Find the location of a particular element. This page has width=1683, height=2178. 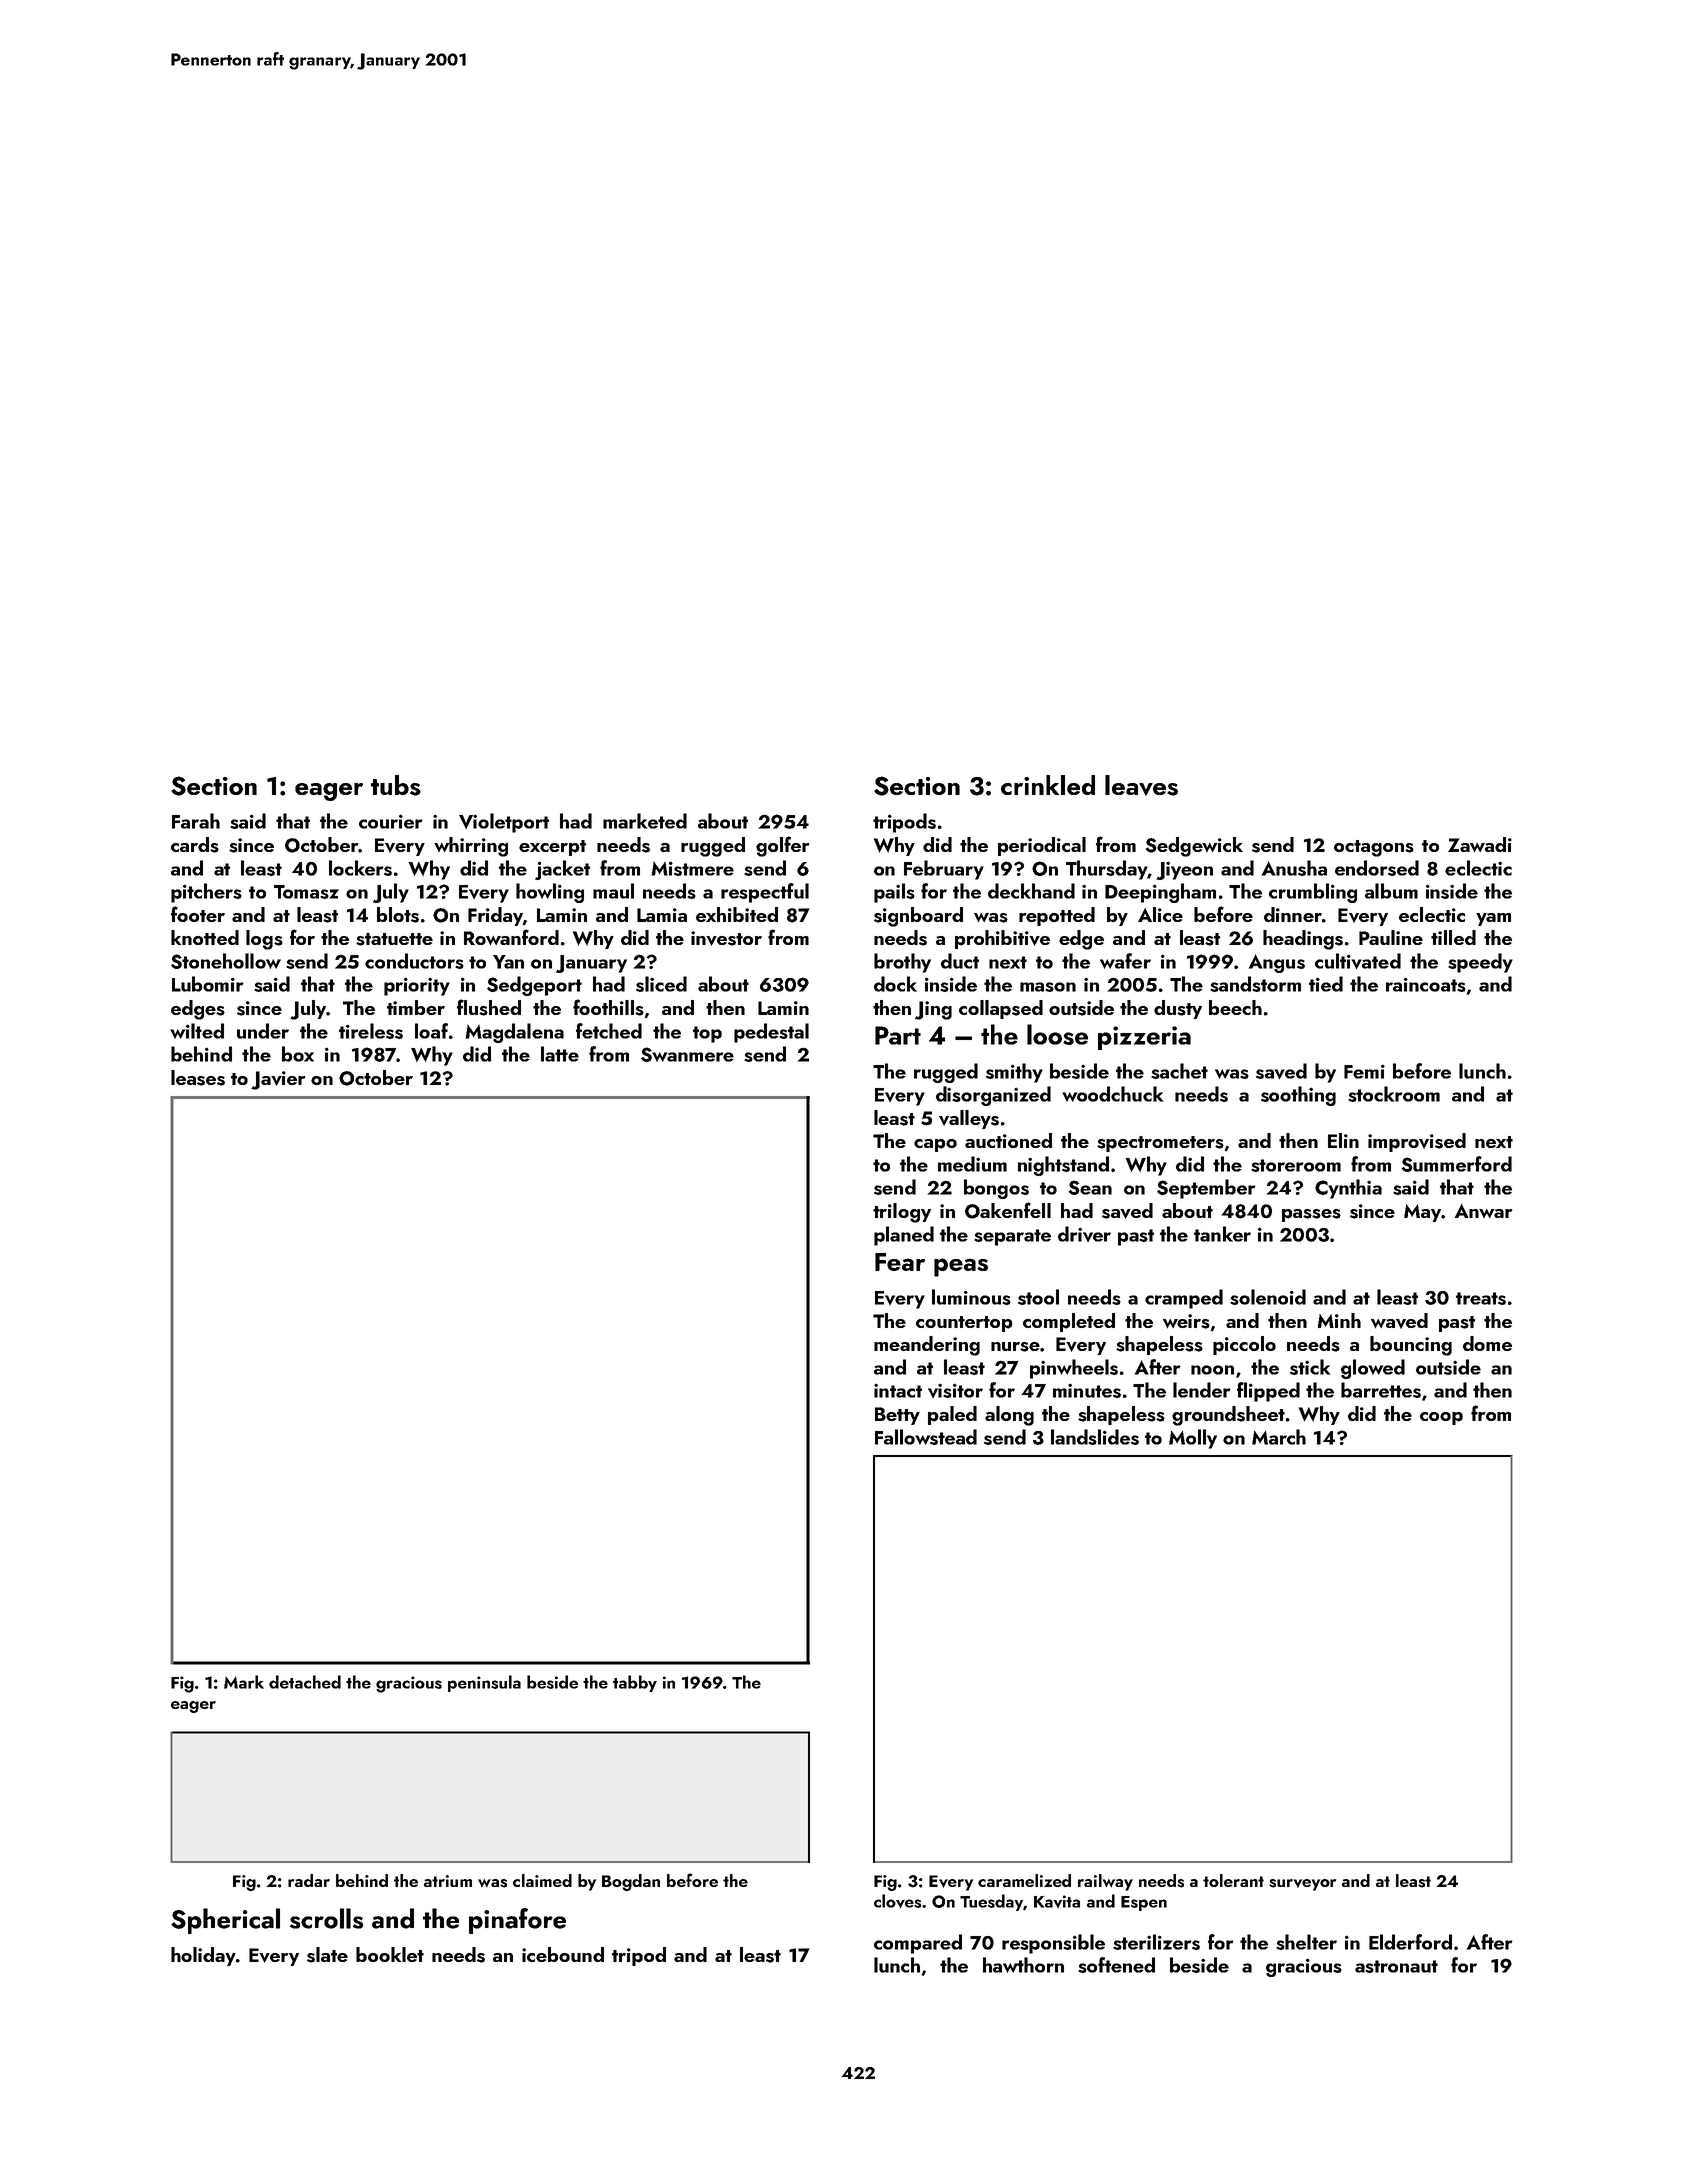

trilogy is located at coordinates (902, 1213).
